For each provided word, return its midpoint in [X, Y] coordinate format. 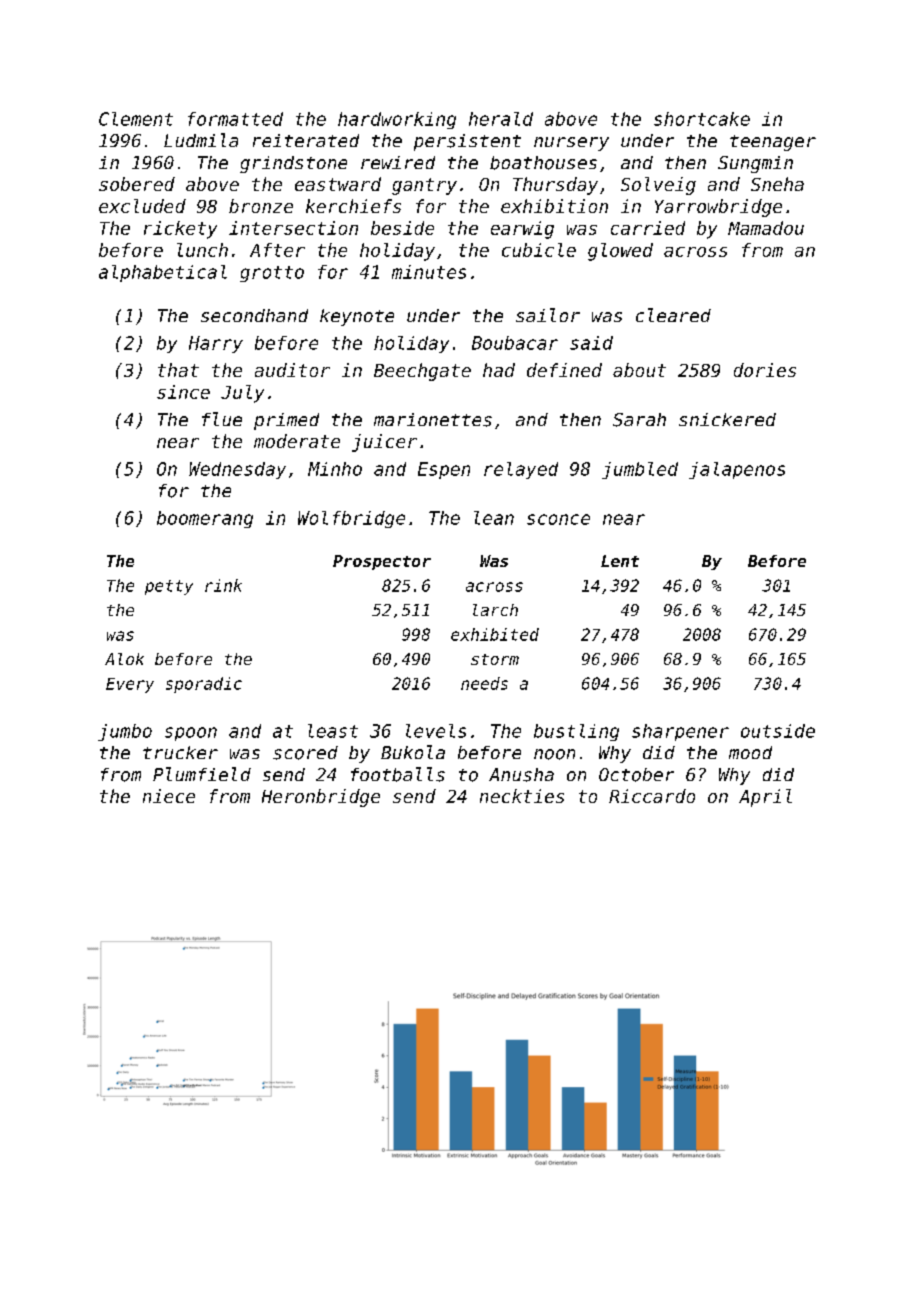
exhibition [554, 206]
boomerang [205, 519]
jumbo [125, 732]
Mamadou [766, 228]
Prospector [382, 562]
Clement [136, 119]
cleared [673, 315]
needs [484, 683]
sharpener [680, 732]
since [183, 392]
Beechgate [422, 372]
